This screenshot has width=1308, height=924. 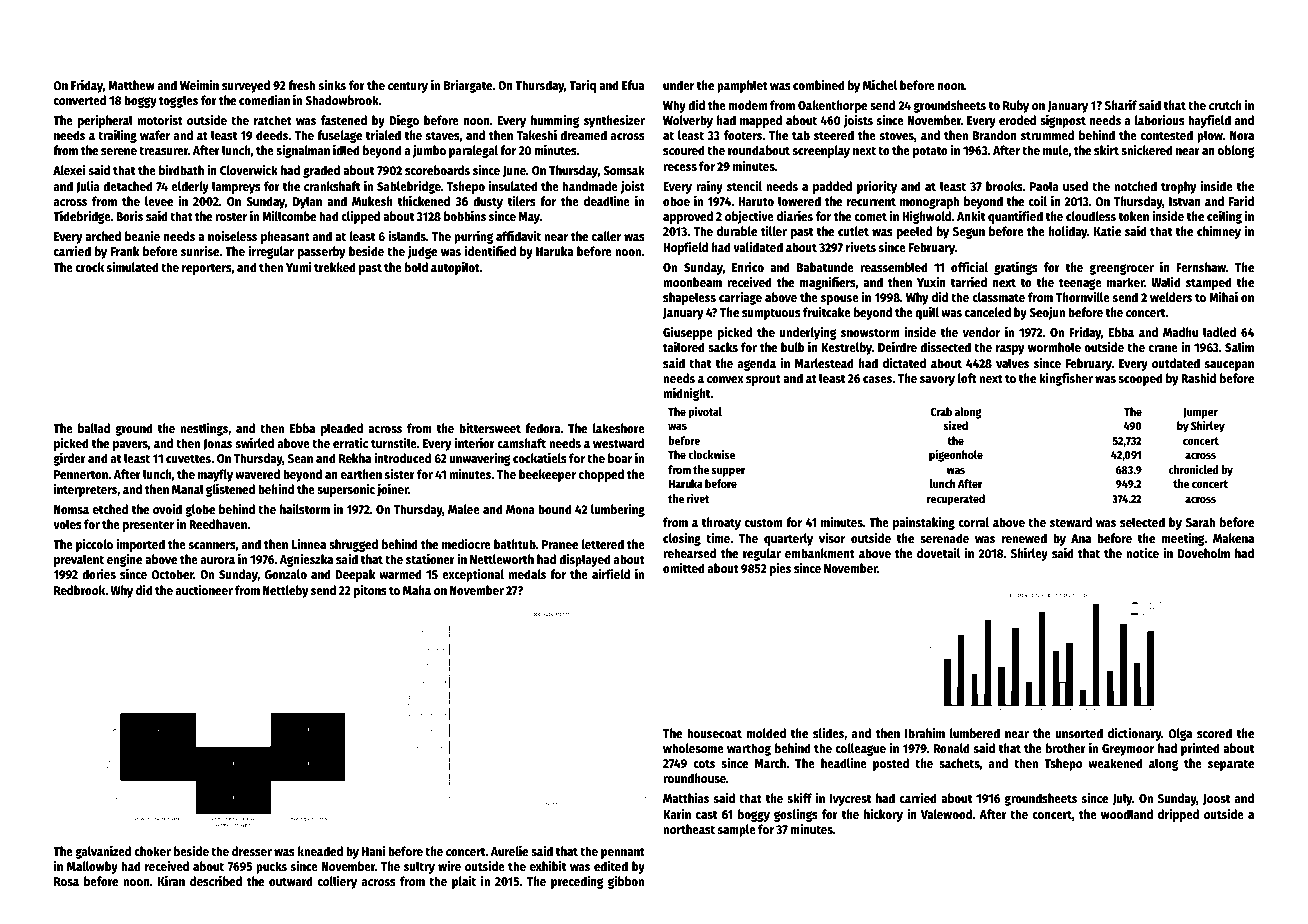 What do you see at coordinates (1056, 150) in the screenshot?
I see `mule` at bounding box center [1056, 150].
